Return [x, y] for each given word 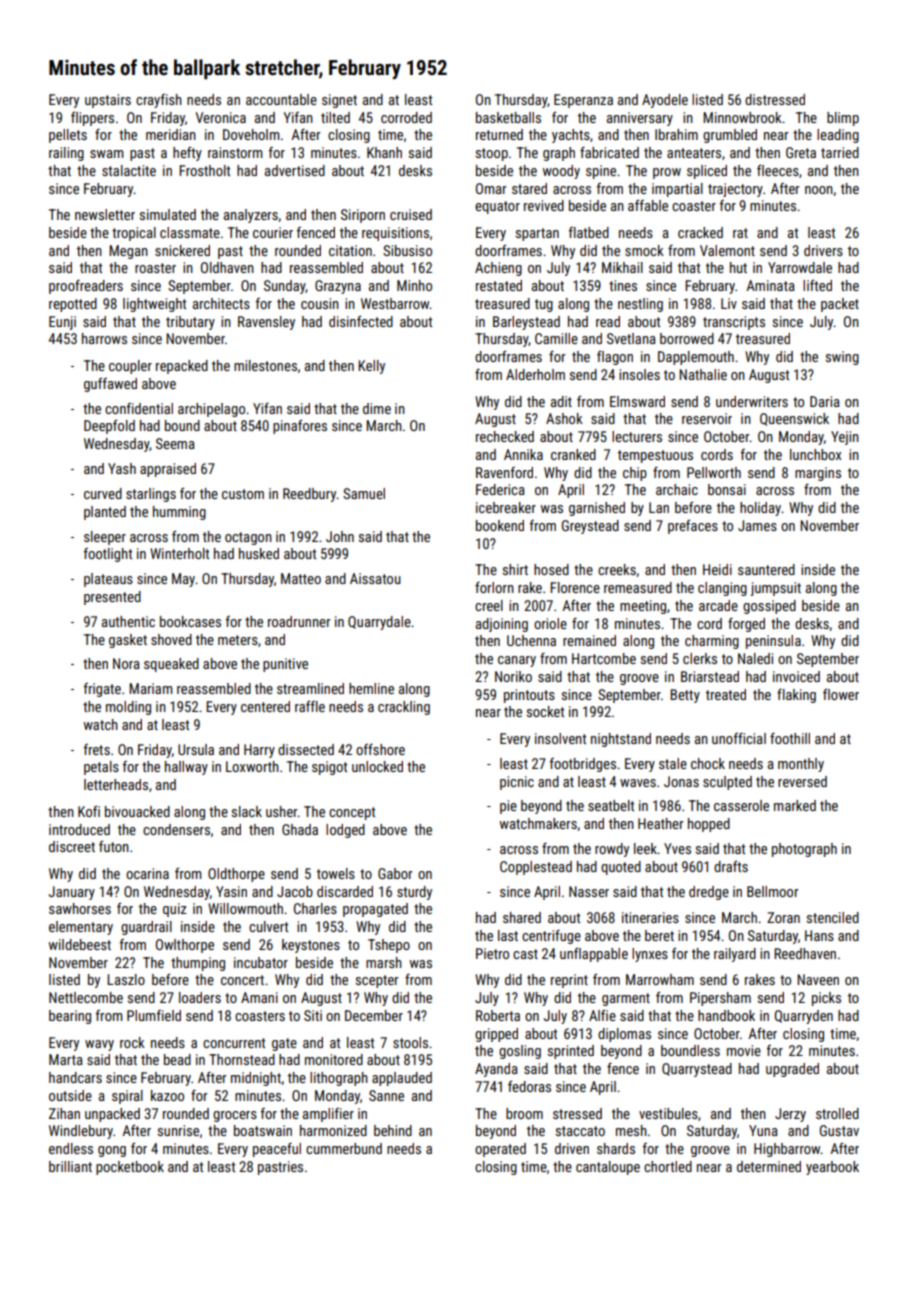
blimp [843, 119]
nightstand [621, 740]
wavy [99, 1045]
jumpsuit [776, 589]
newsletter [105, 214]
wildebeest [80, 944]
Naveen [818, 979]
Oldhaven [227, 267]
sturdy [414, 893]
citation [350, 250]
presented [112, 598]
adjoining [502, 625]
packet [840, 305]
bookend [500, 525]
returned [499, 134]
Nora [126, 663]
